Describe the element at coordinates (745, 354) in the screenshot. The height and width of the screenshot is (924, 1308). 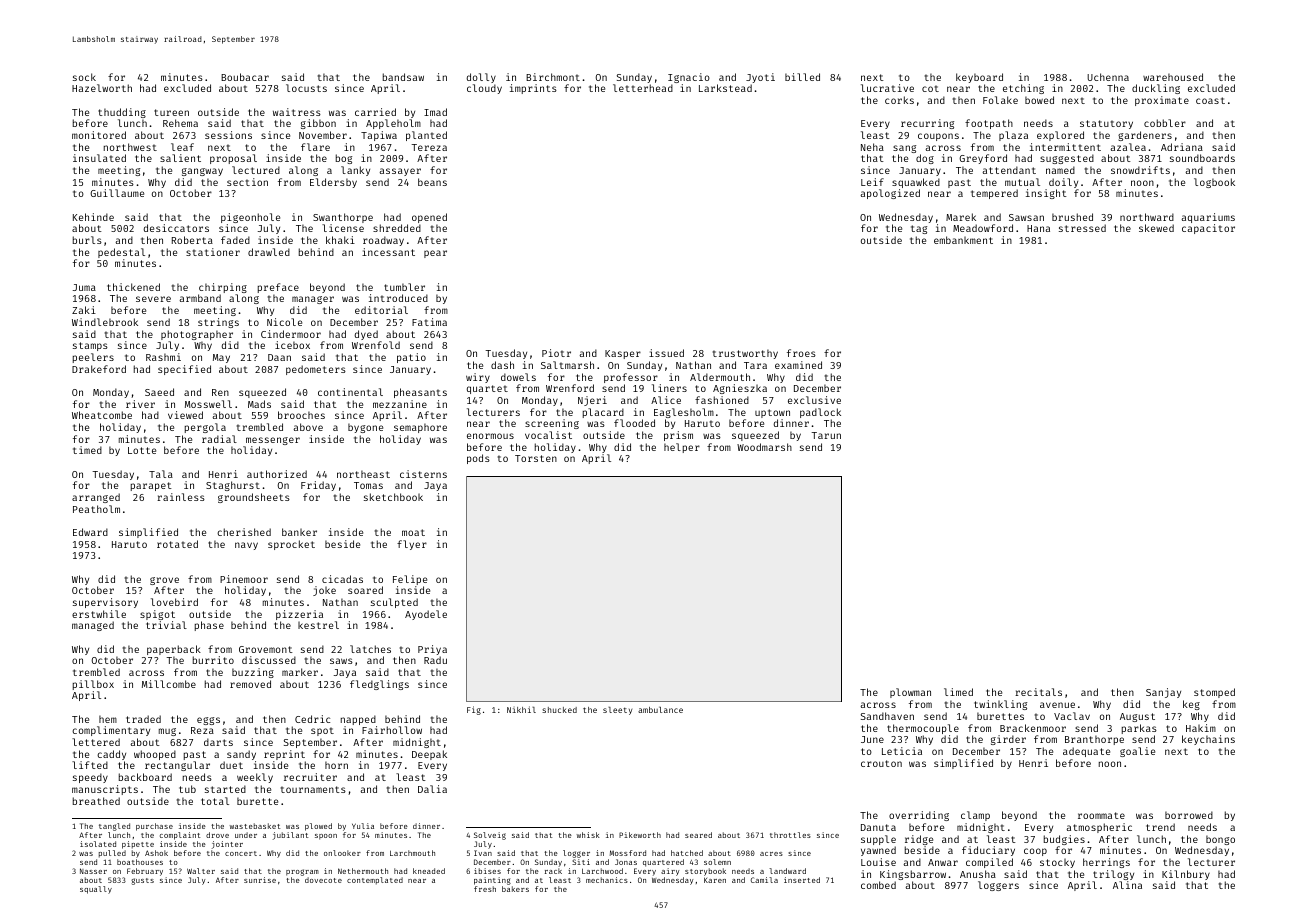
I see `trustworthy` at that location.
